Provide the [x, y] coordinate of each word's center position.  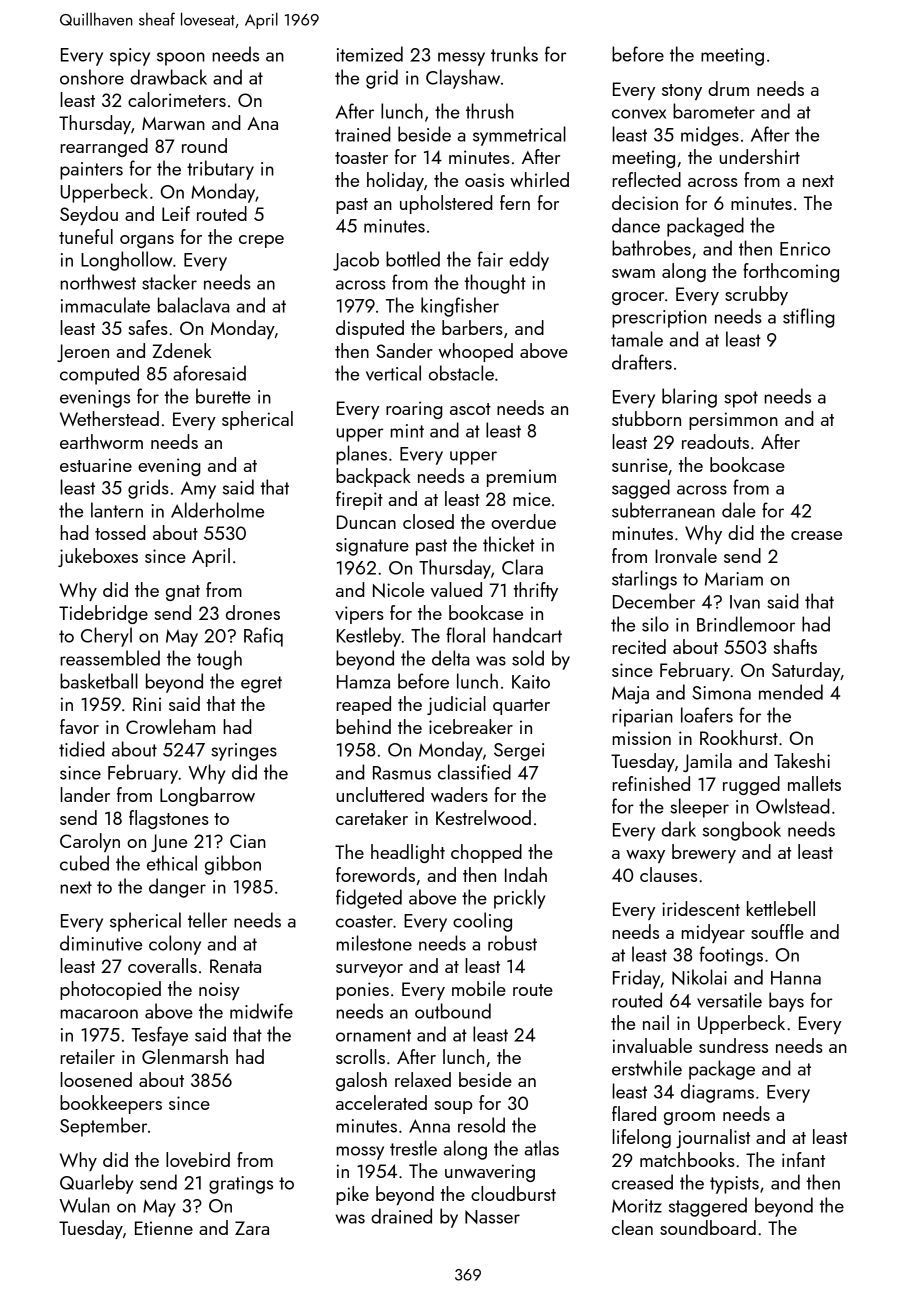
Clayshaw [463, 79]
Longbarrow [207, 796]
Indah [526, 874]
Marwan [173, 123]
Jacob [356, 261]
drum [728, 88]
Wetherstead [109, 418]
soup [453, 1107]
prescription [659, 319]
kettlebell [781, 908]
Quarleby [96, 1184]
